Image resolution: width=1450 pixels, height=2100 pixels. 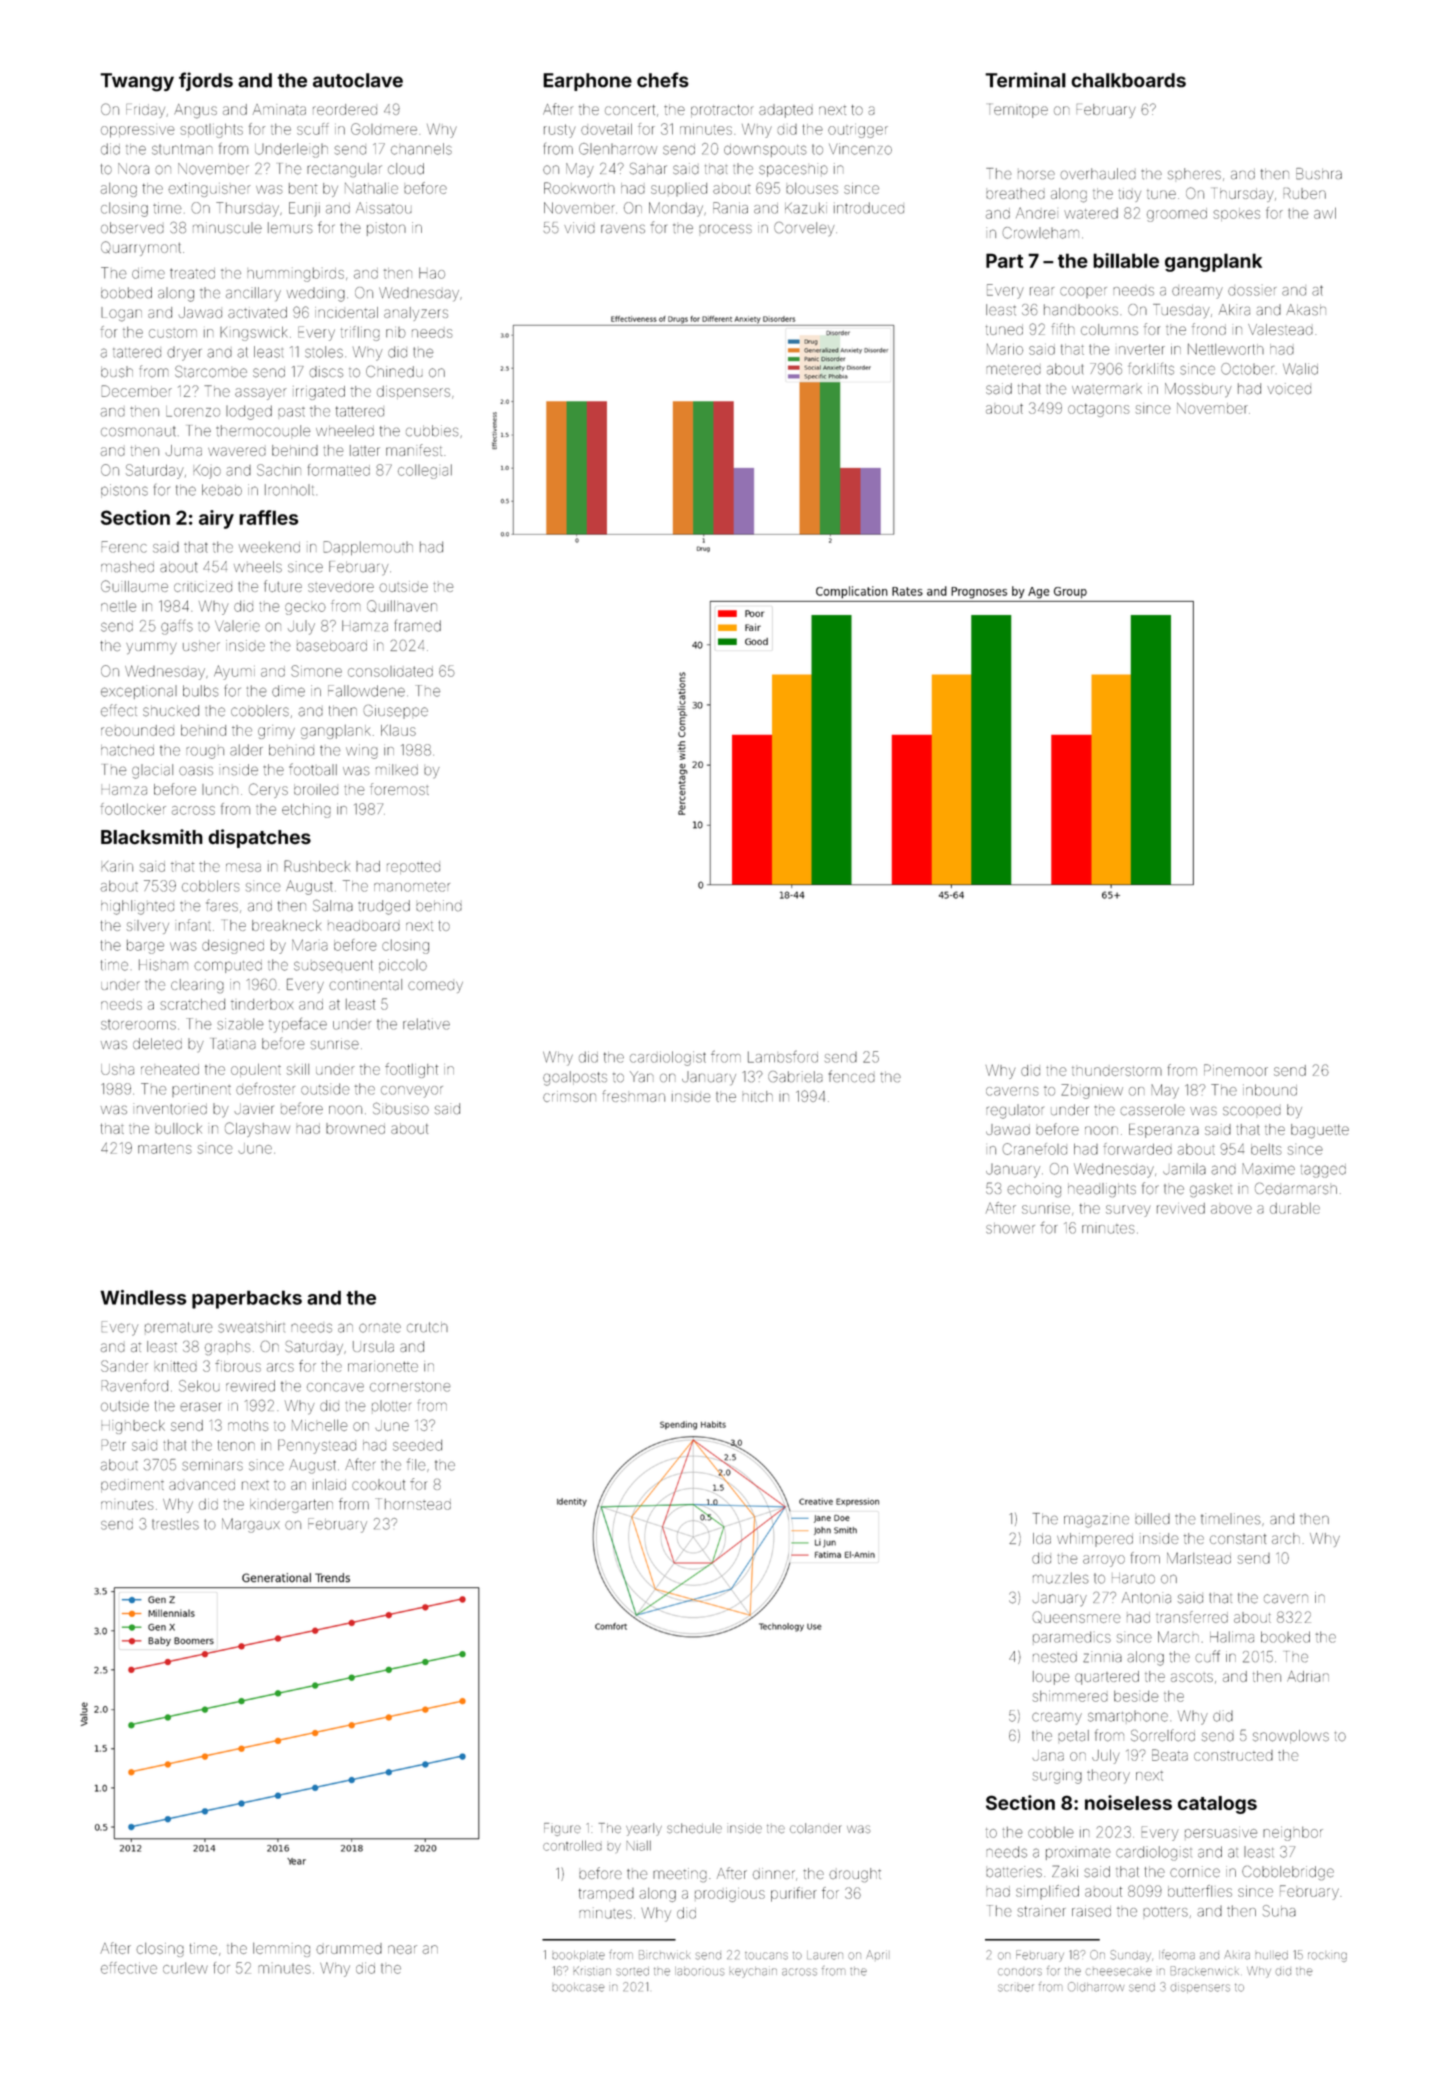 I want to click on Terminal, so click(x=1025, y=80).
